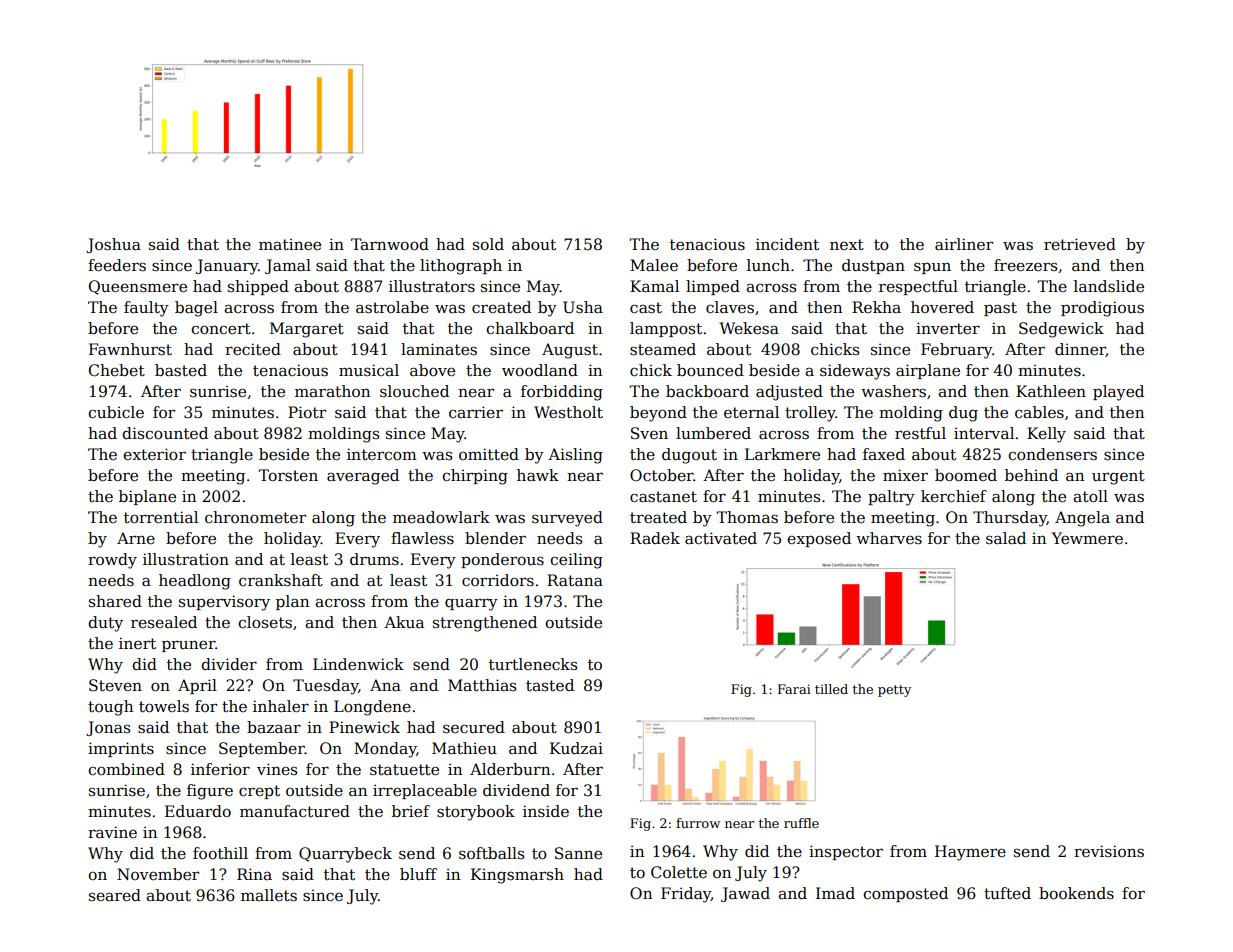 This screenshot has width=1233, height=952. Describe the element at coordinates (1082, 519) in the screenshot. I see `Angela` at that location.
